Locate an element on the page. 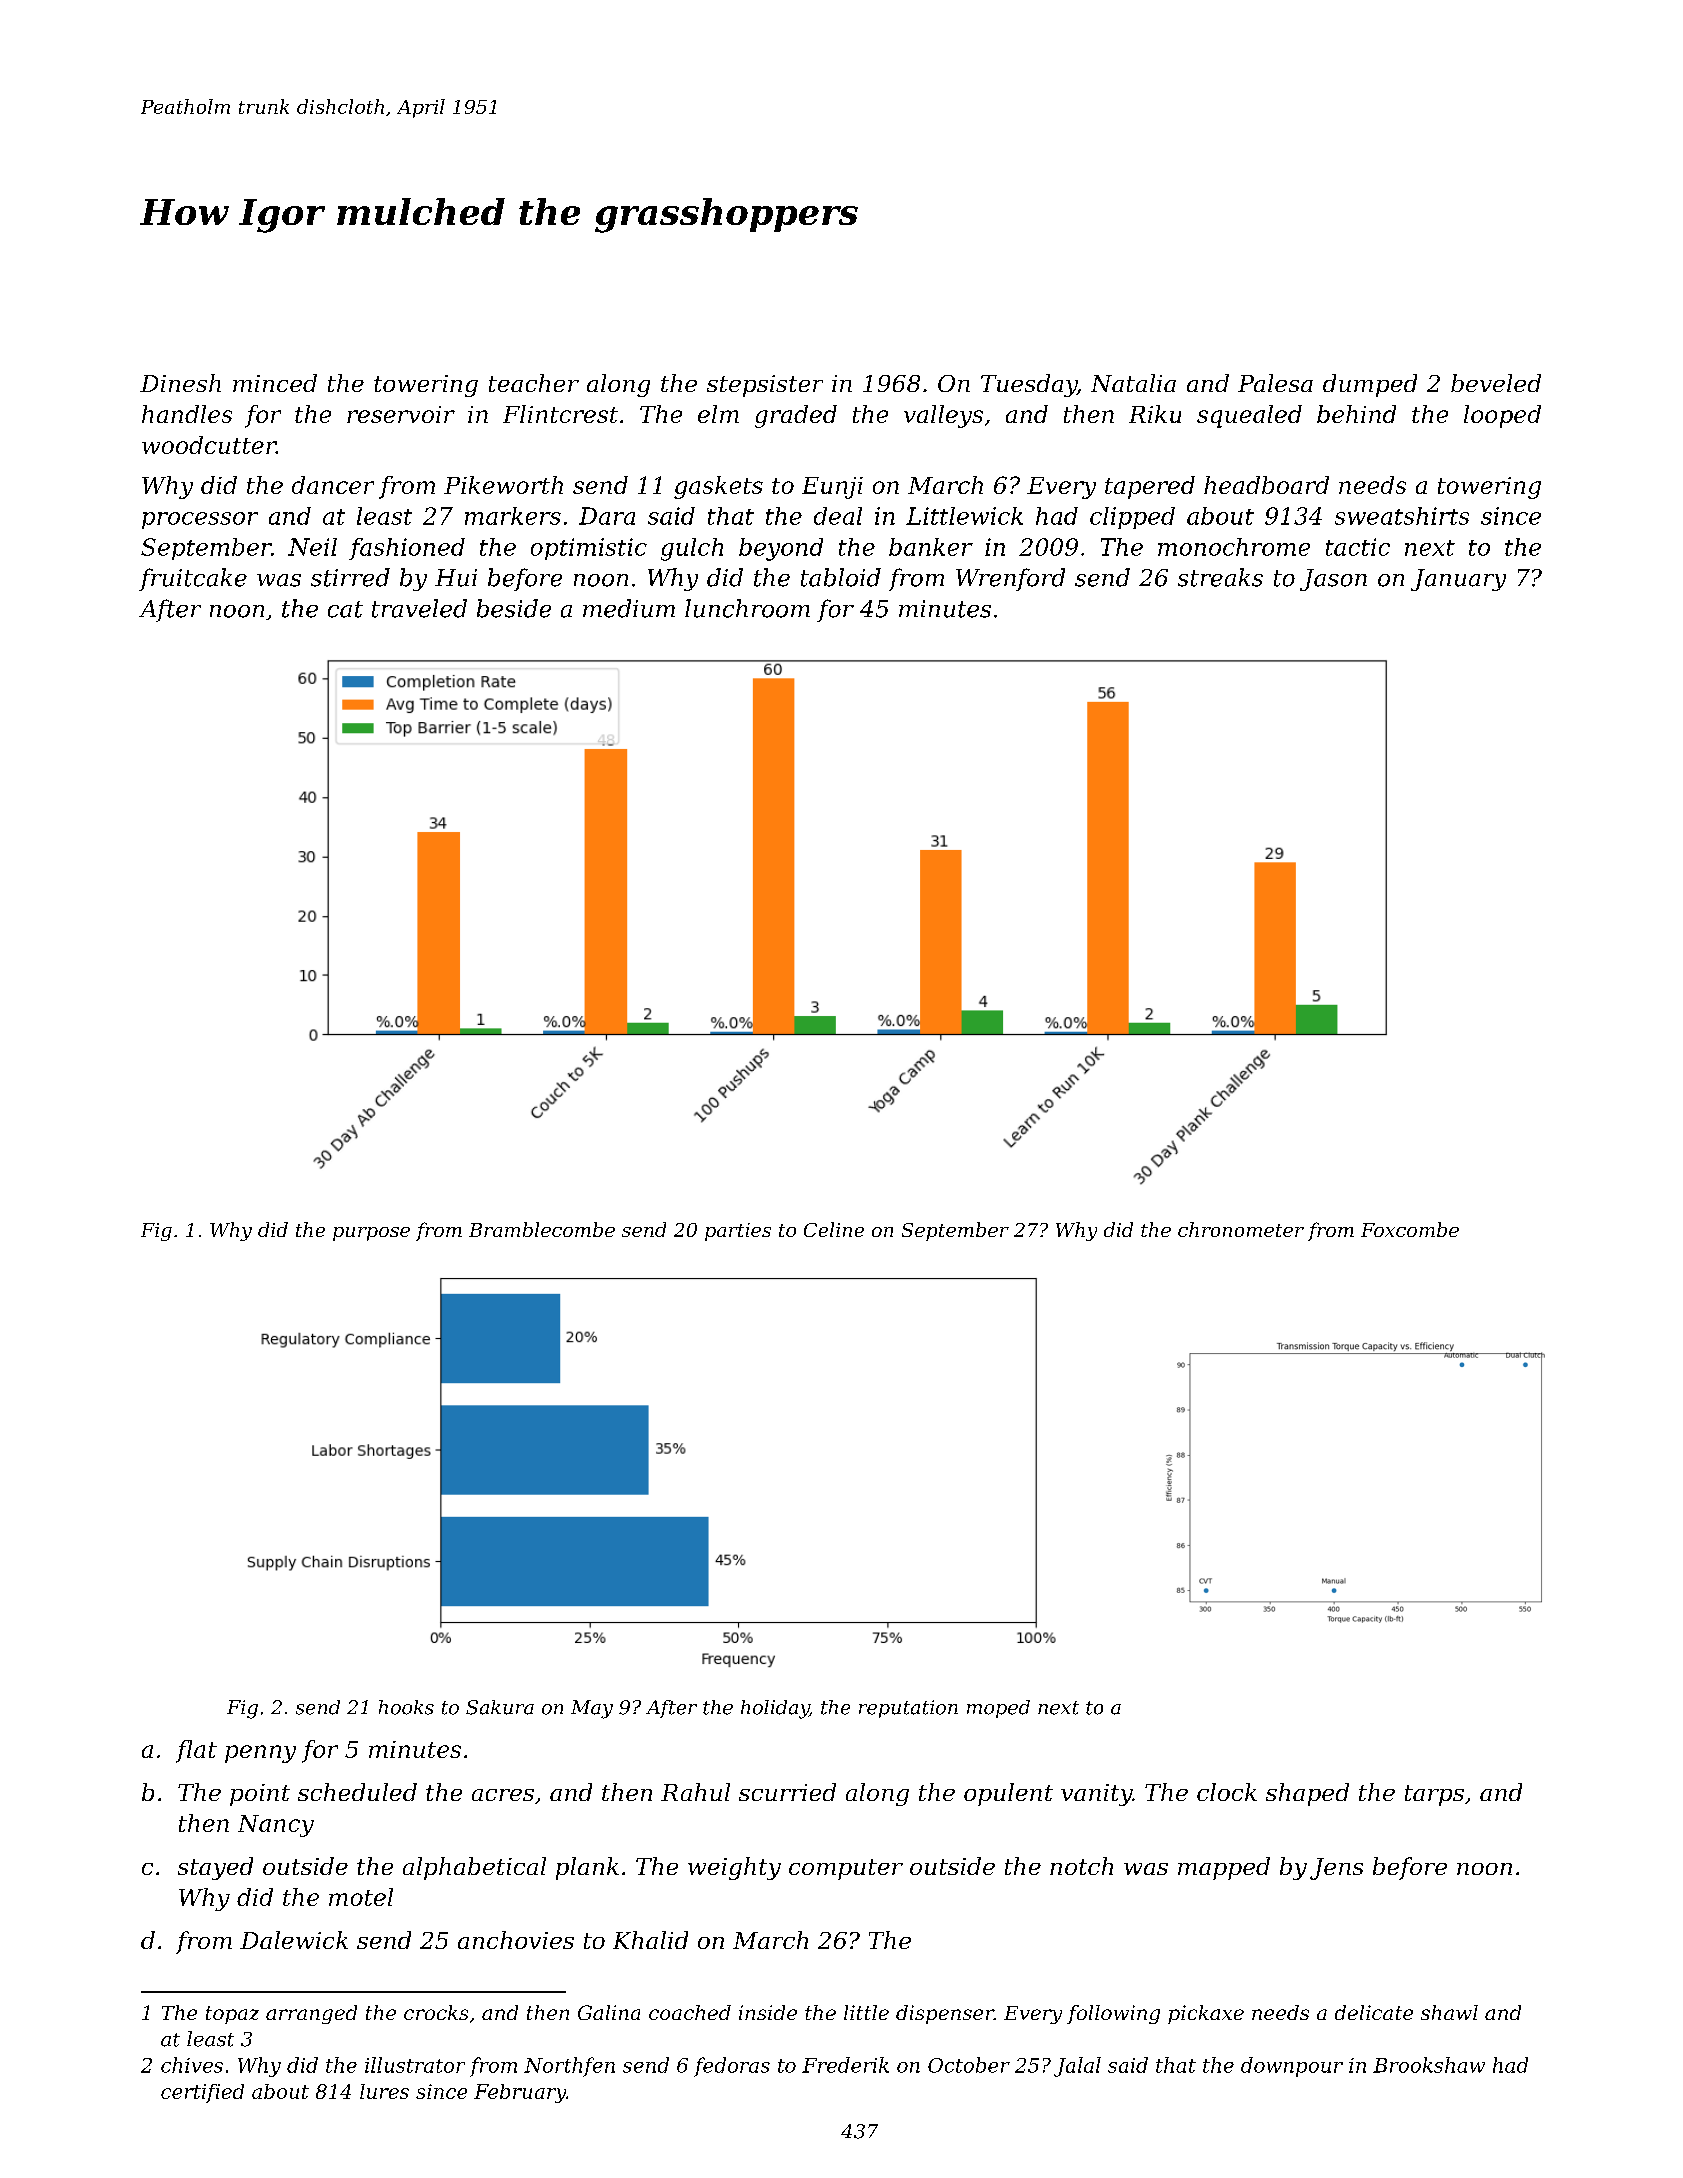 Image resolution: width=1683 pixels, height=2178 pixels. Foxcombe is located at coordinates (1410, 1229).
